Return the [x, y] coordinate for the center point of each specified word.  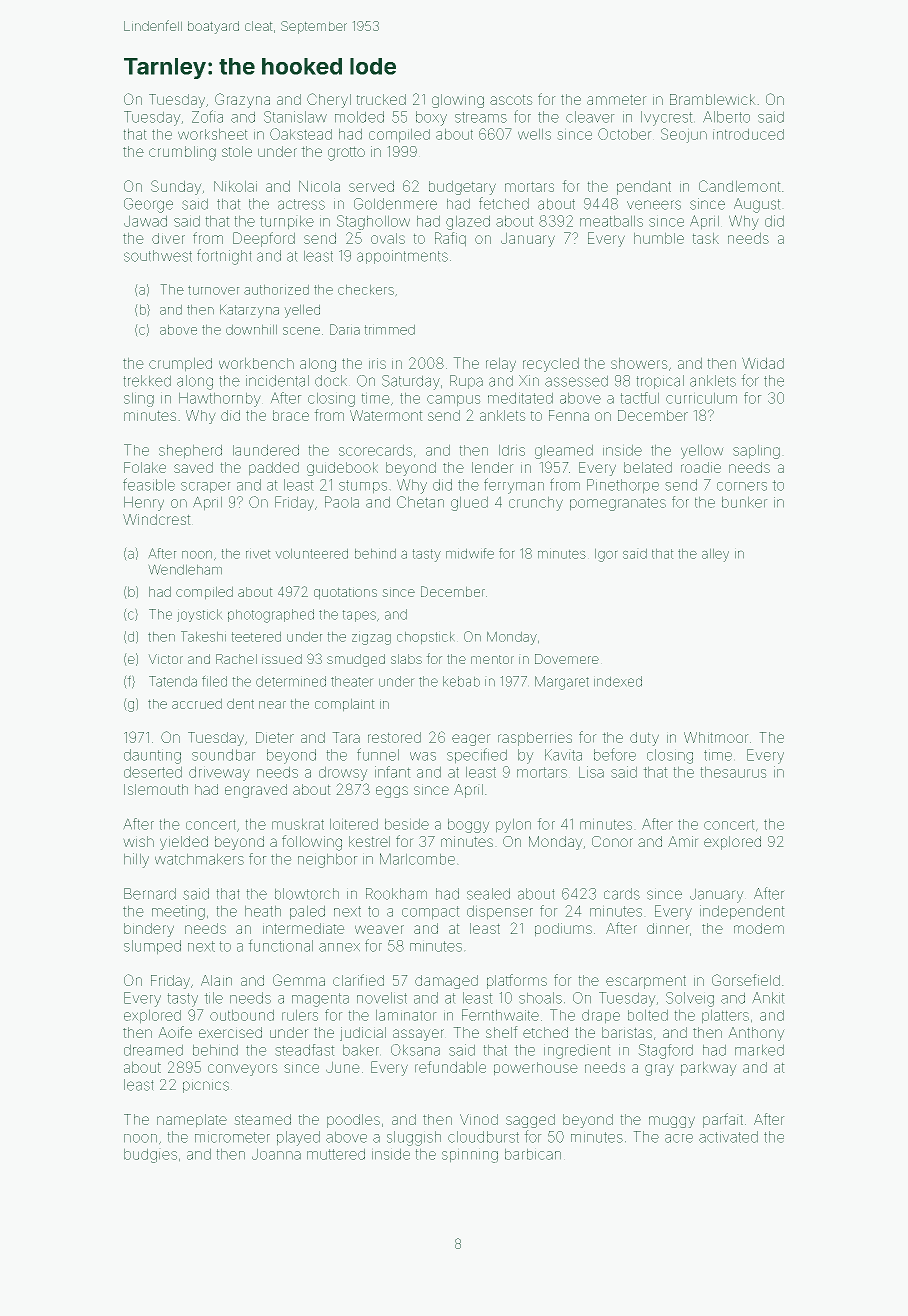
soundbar [223, 755]
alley [715, 555]
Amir [682, 841]
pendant [644, 188]
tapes [359, 616]
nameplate [192, 1120]
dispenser [500, 912]
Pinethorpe [623, 486]
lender [492, 467]
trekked [147, 381]
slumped [152, 947]
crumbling [182, 153]
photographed [271, 616]
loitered [354, 824]
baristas [627, 1032]
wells [534, 134]
